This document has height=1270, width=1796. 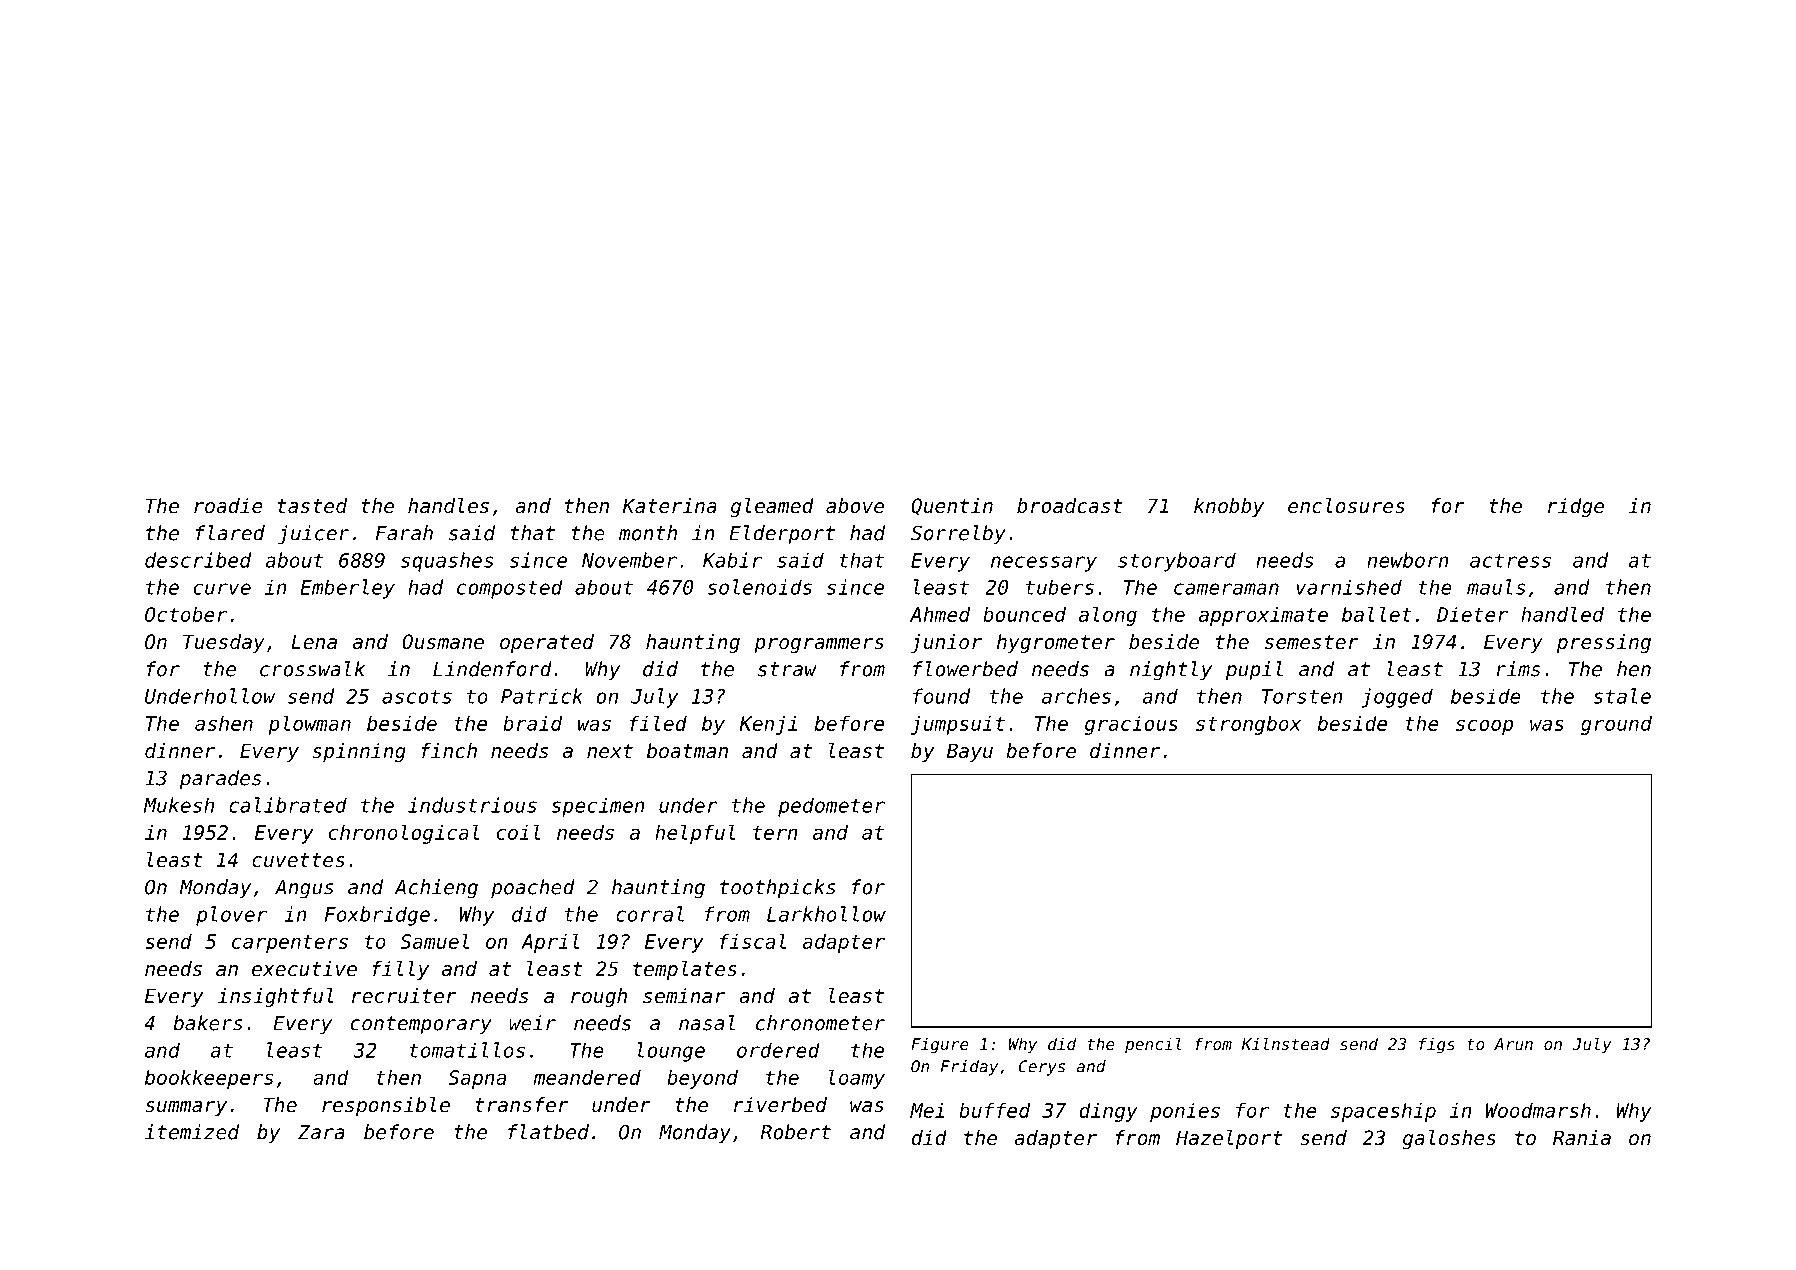 I want to click on fiscal, so click(x=753, y=941).
